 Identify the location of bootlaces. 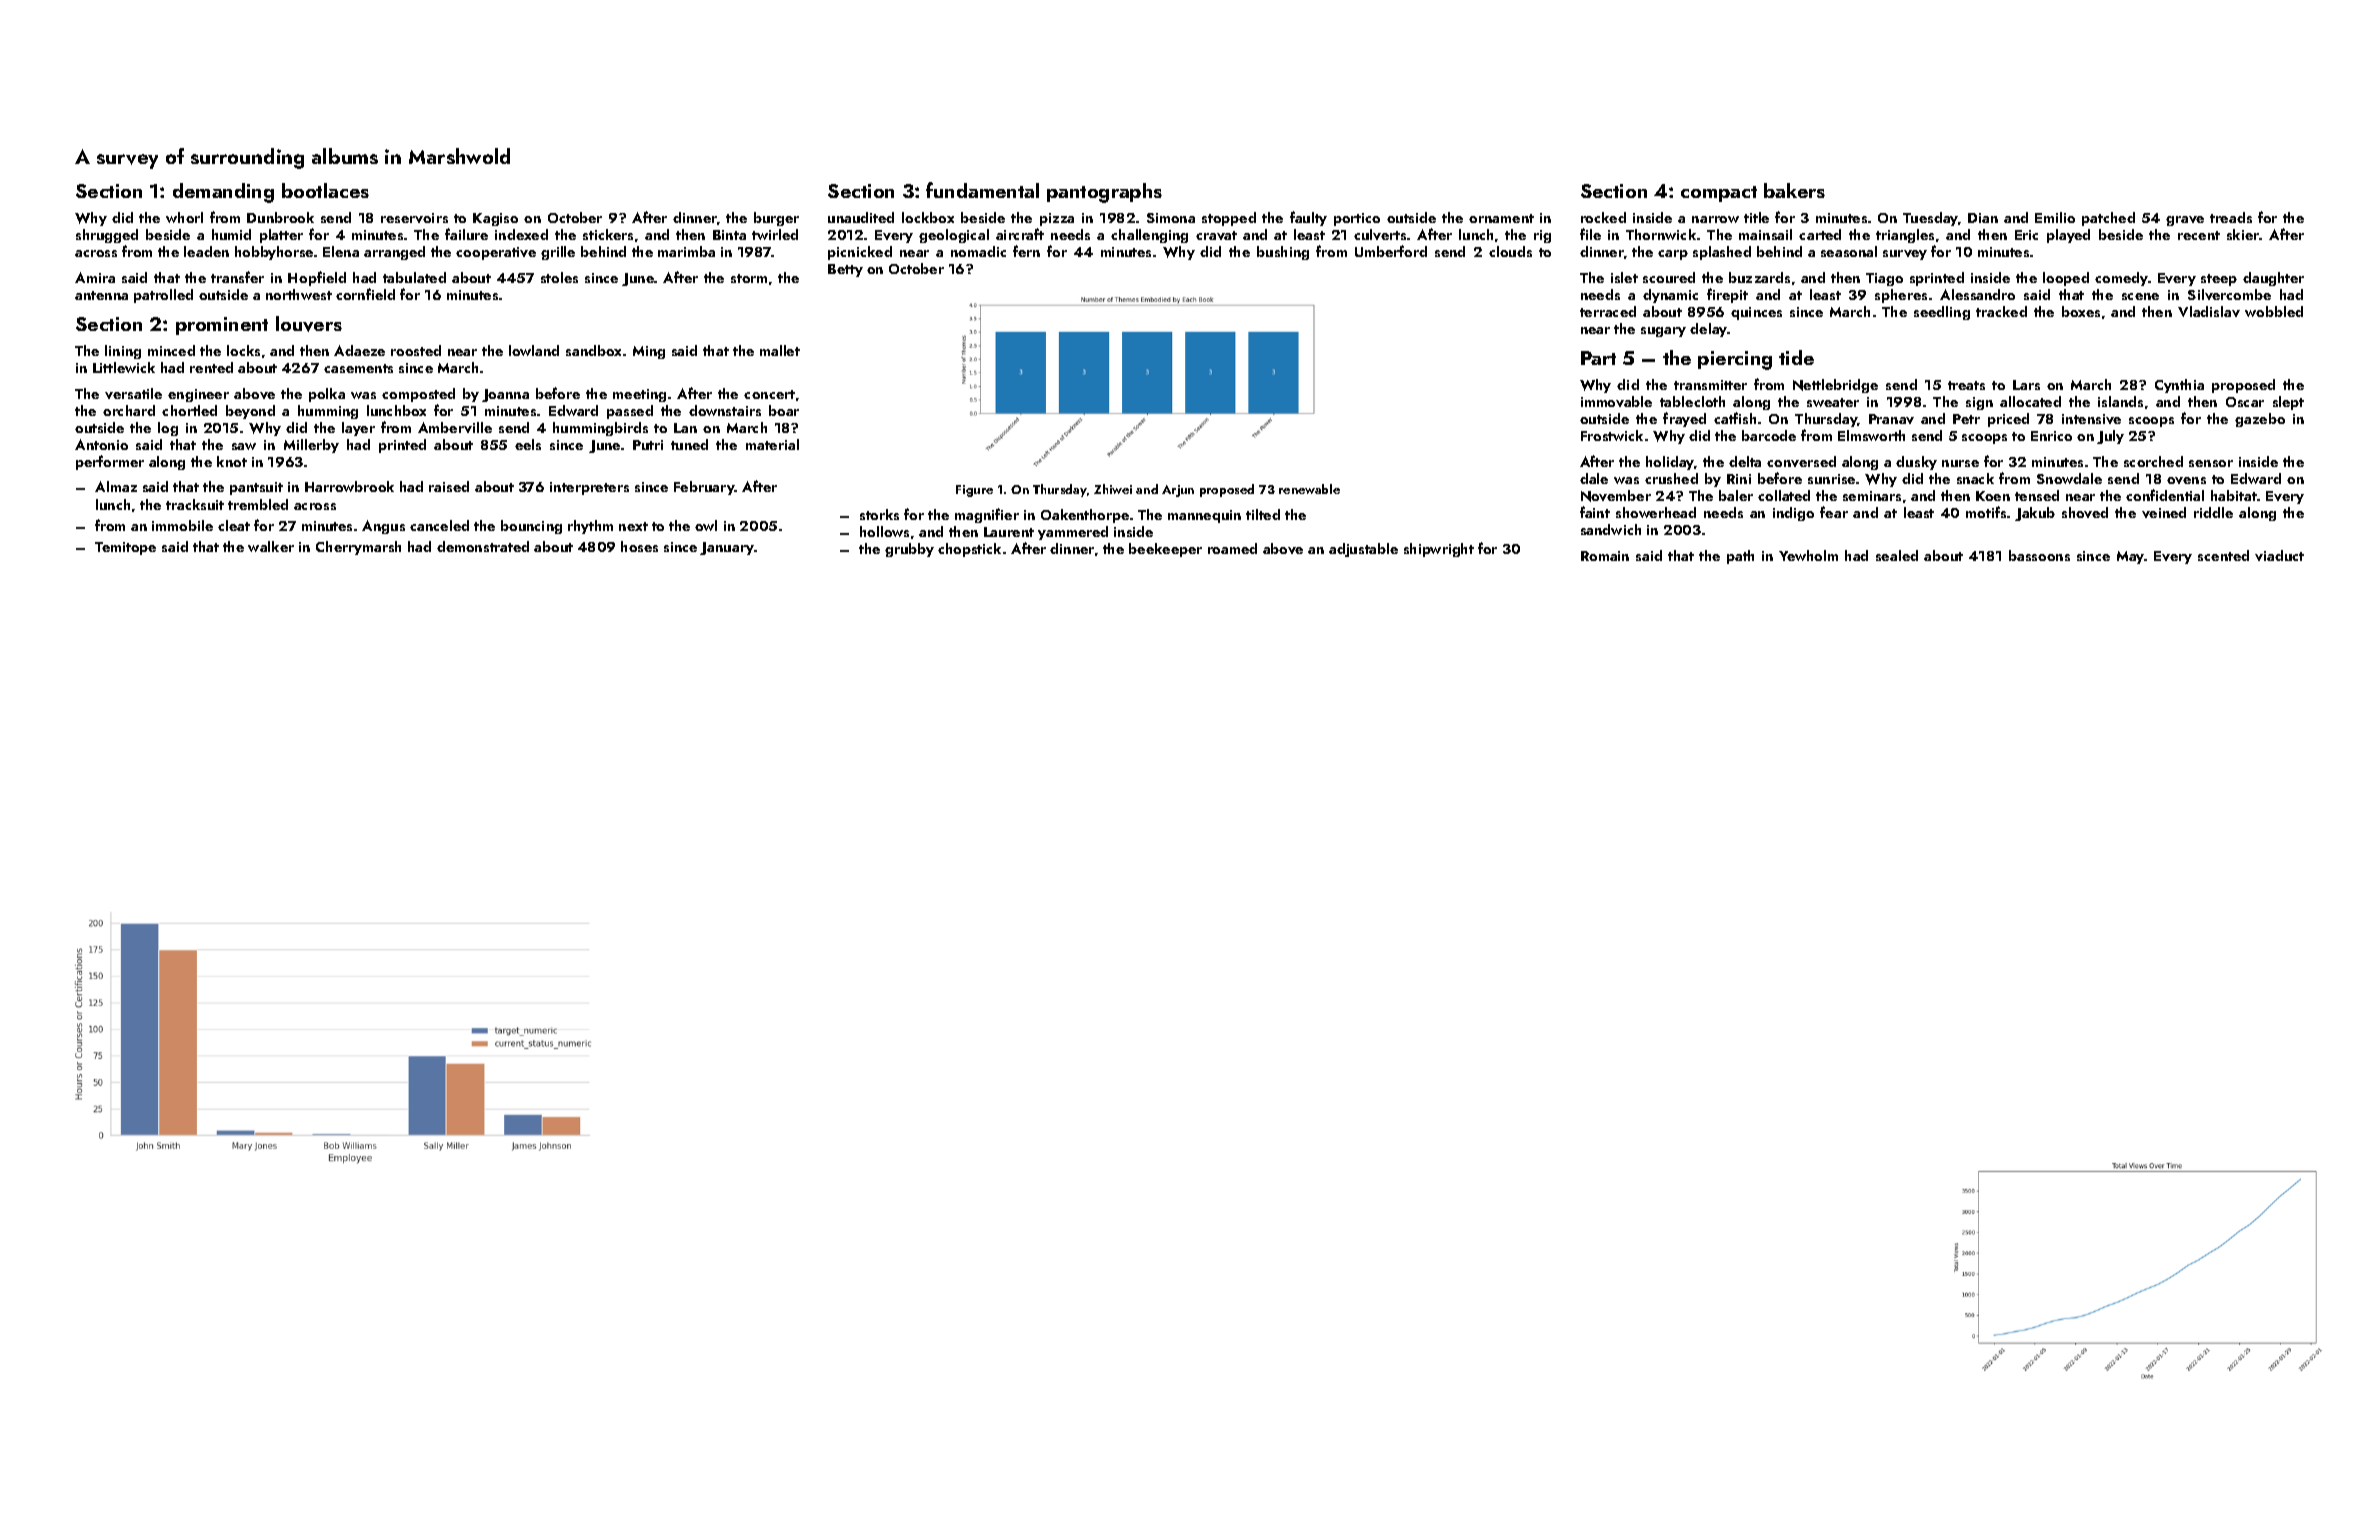
(325, 190).
